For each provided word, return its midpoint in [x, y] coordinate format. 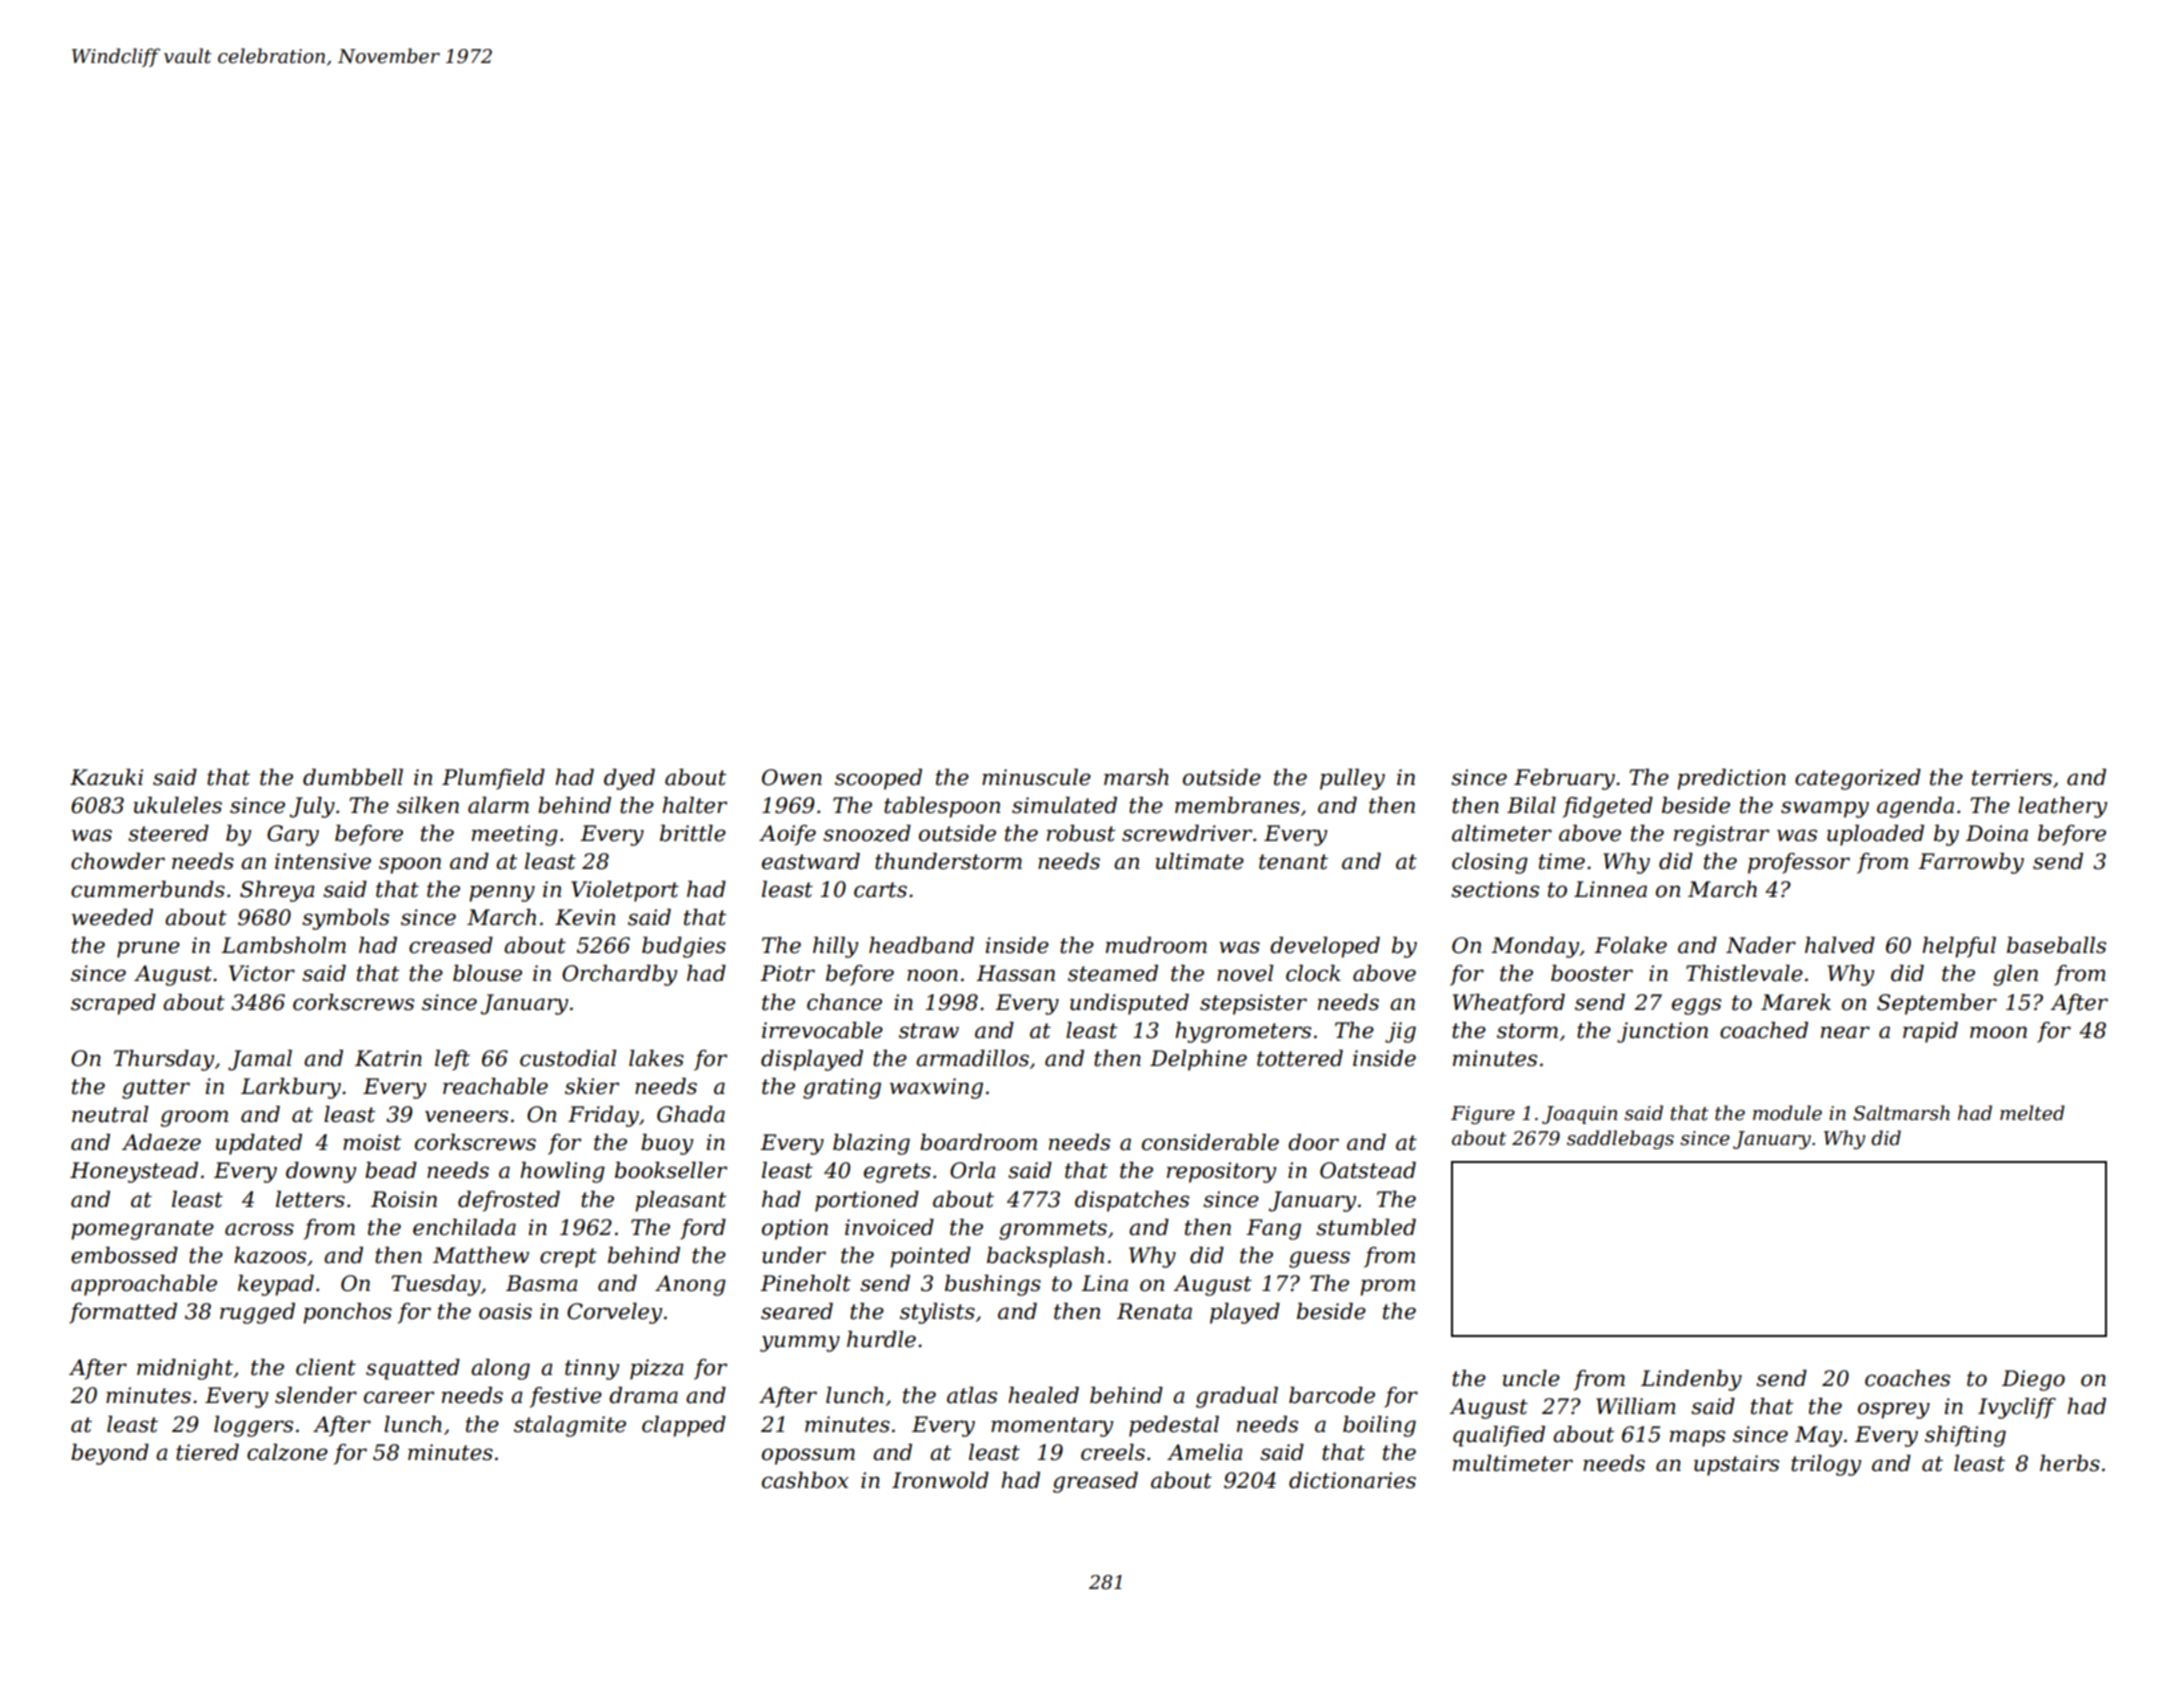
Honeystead [134, 1172]
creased [451, 945]
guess [1319, 1259]
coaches [1907, 1378]
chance [844, 1002]
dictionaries [1352, 1480]
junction [1662, 1032]
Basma [542, 1283]
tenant [1293, 862]
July [312, 807]
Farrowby [1971, 863]
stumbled [1366, 1227]
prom [1387, 1287]
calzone [287, 1452]
